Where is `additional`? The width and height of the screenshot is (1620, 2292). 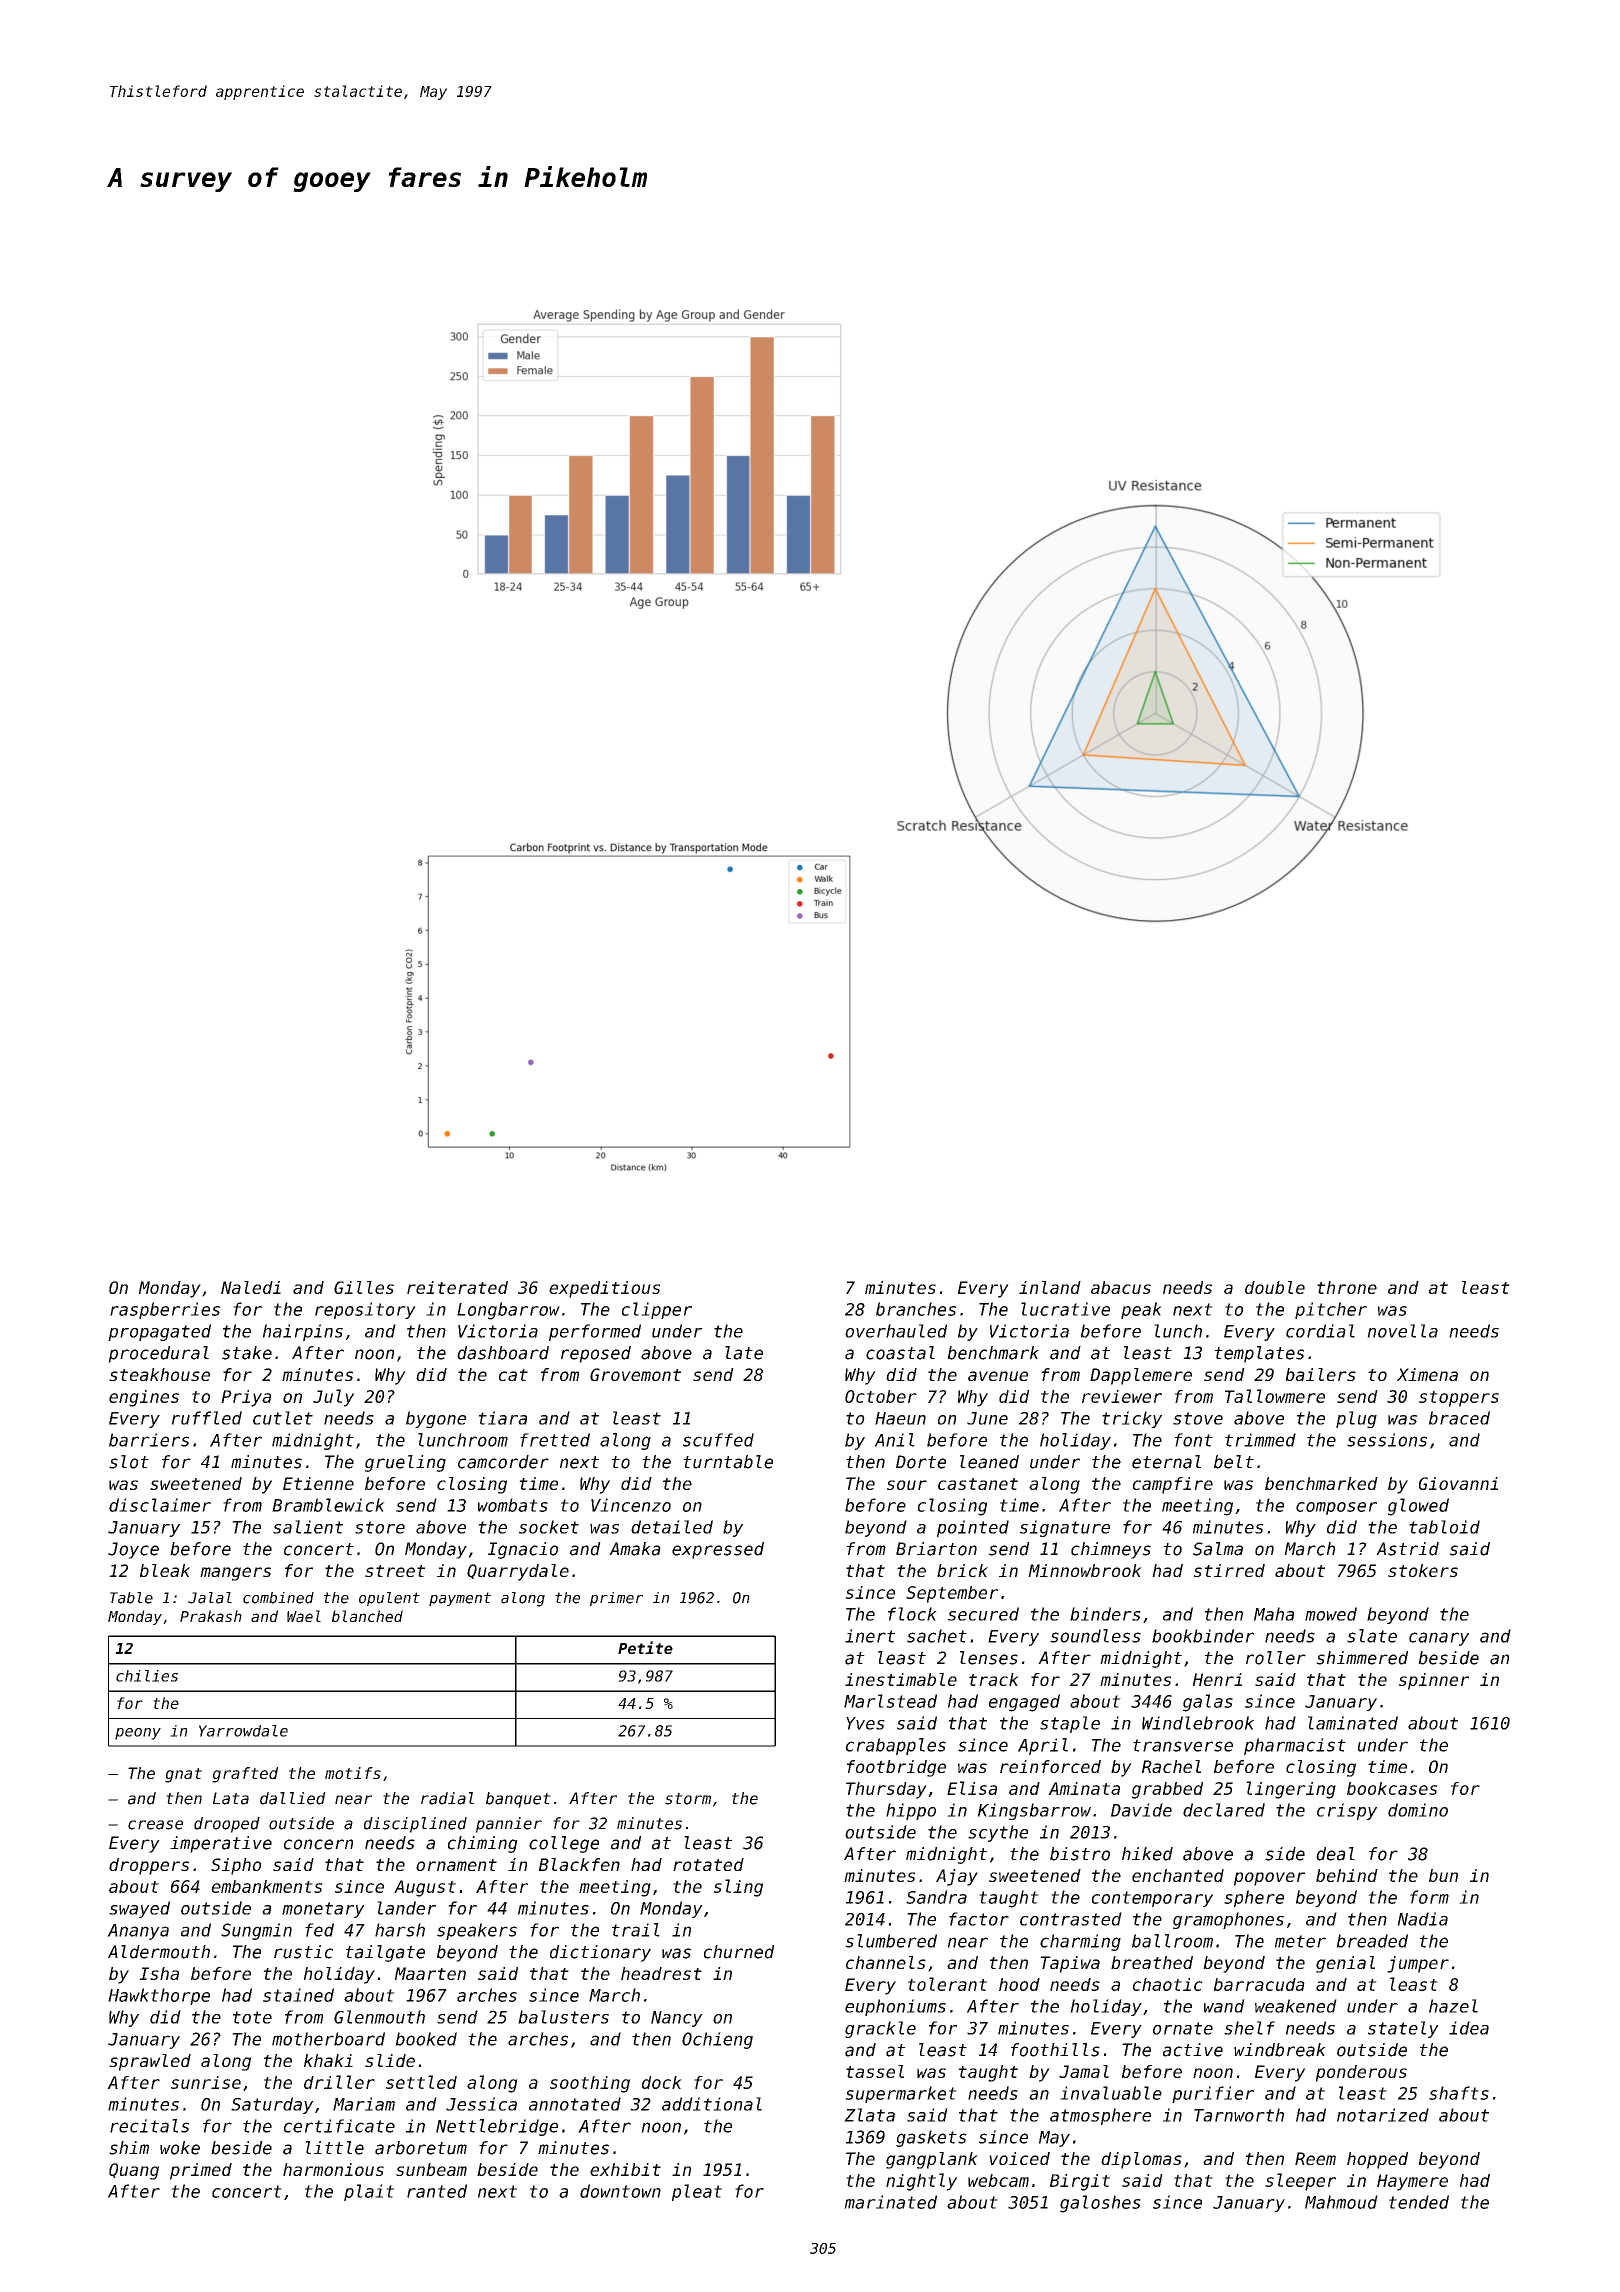 additional is located at coordinates (712, 2104).
